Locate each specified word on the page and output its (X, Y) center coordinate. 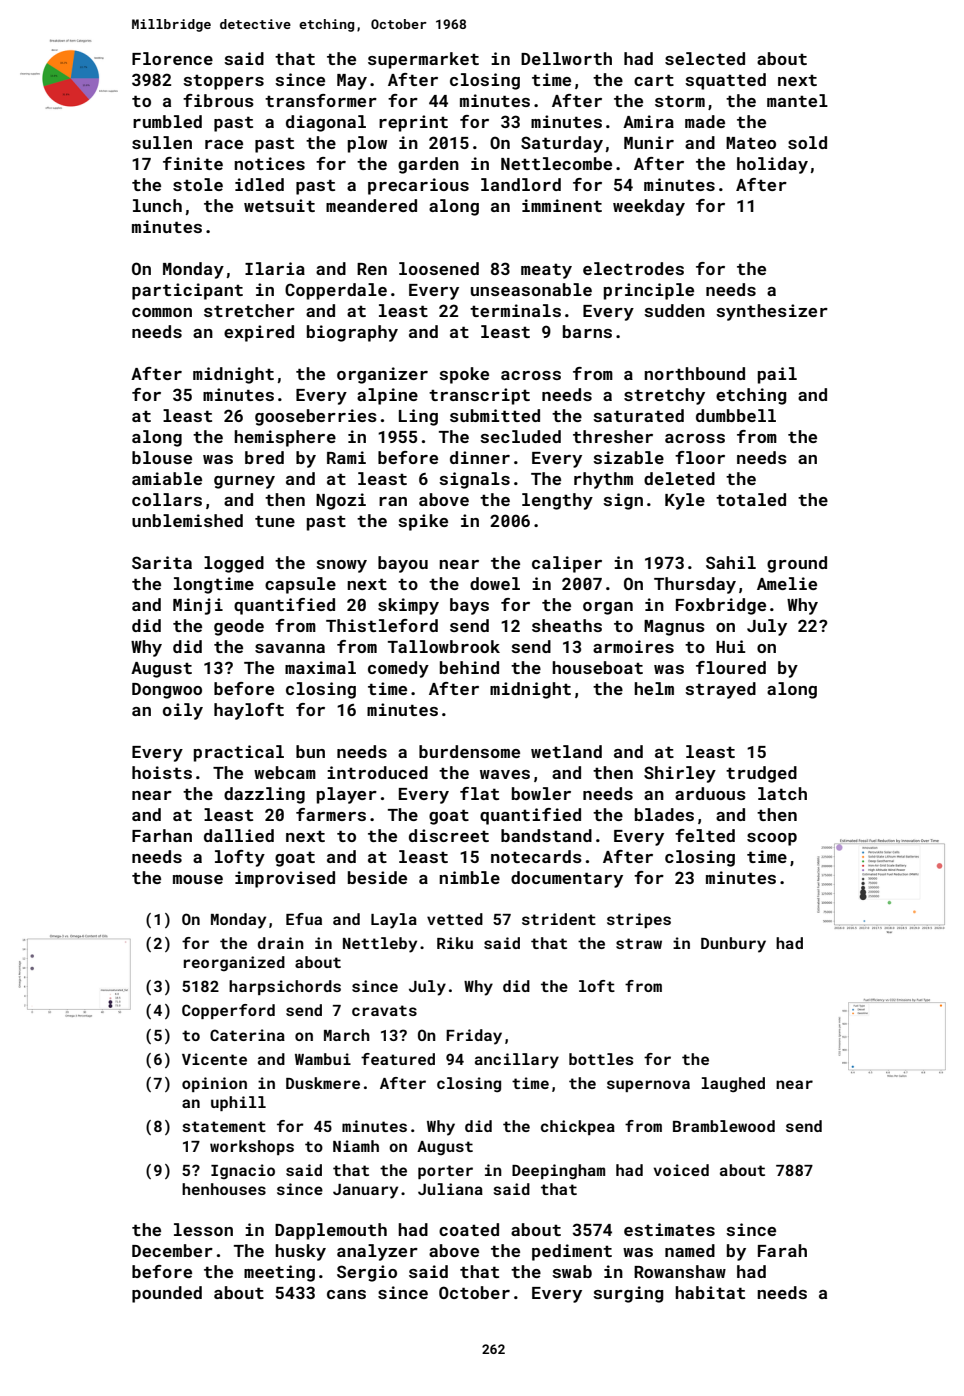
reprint (413, 123)
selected (705, 58)
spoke (464, 375)
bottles (601, 1059)
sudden (674, 310)
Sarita (162, 562)
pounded (167, 1294)
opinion (214, 1084)
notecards (536, 856)
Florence (172, 58)
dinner (480, 457)
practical (239, 753)
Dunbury (733, 945)
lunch (157, 205)
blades (664, 814)
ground (797, 564)
